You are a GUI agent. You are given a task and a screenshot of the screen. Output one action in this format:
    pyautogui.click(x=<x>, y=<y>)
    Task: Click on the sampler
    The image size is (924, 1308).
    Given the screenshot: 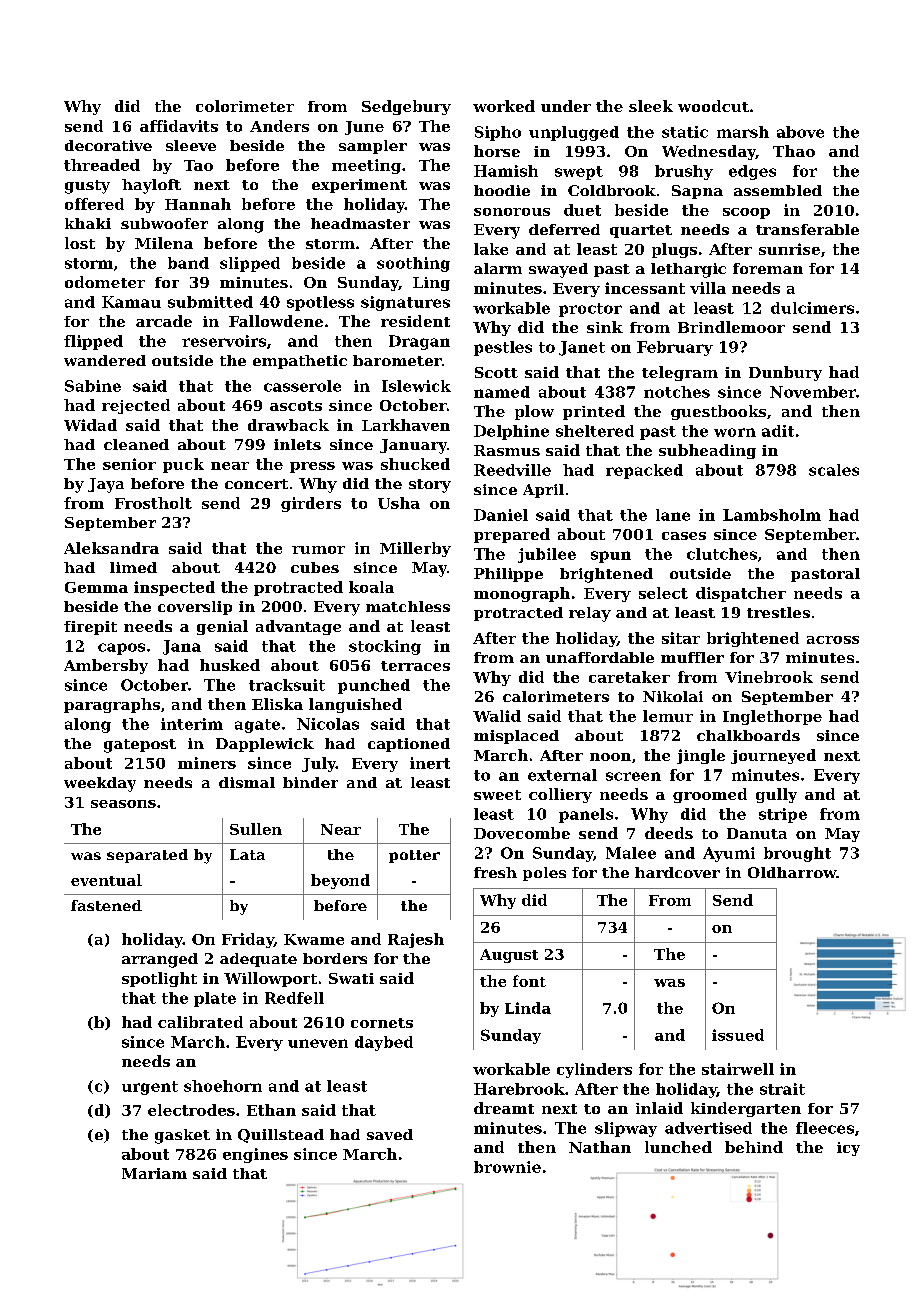 What is the action you would take?
    pyautogui.click(x=373, y=147)
